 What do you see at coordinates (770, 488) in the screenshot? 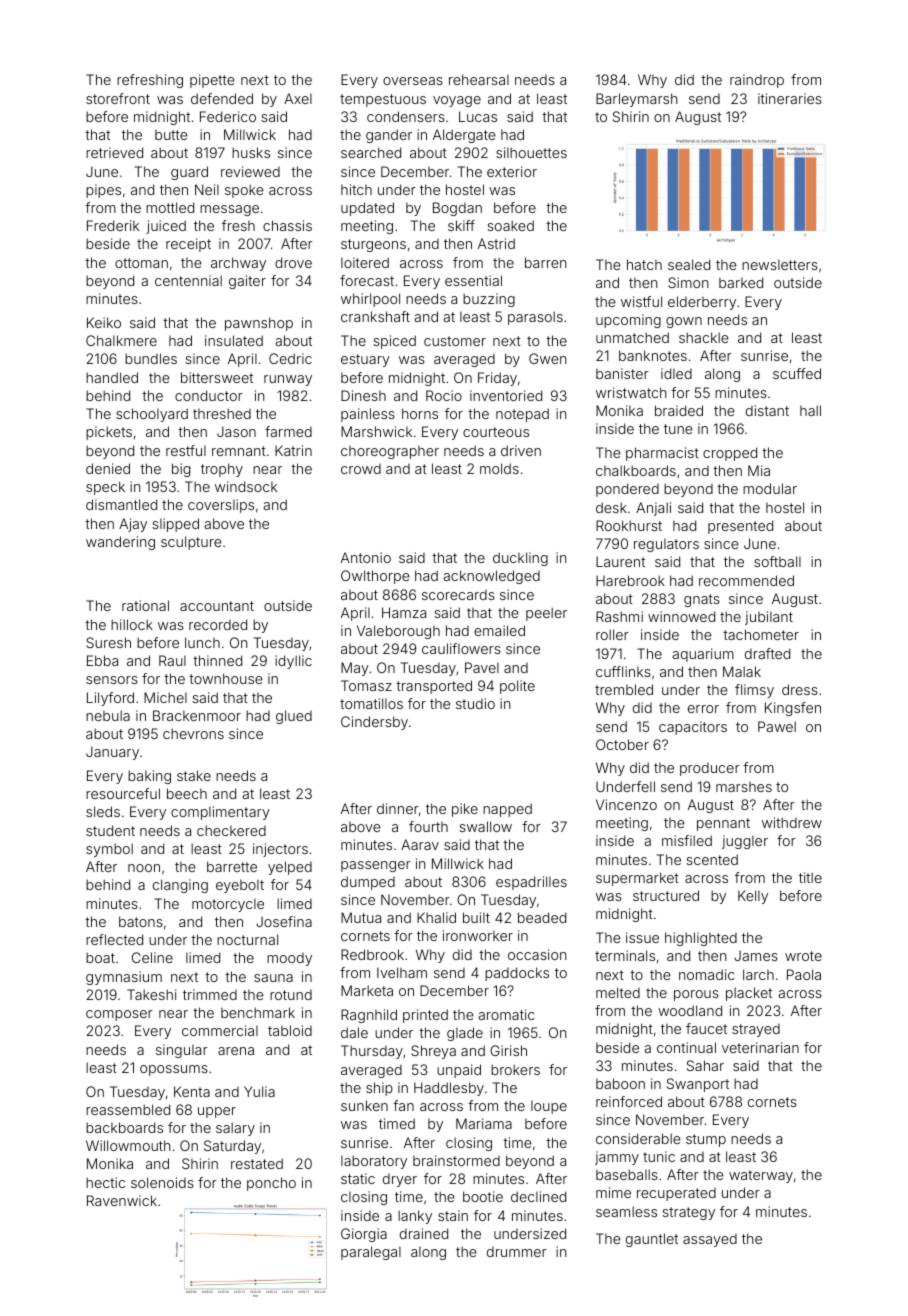
I see `modular` at bounding box center [770, 488].
